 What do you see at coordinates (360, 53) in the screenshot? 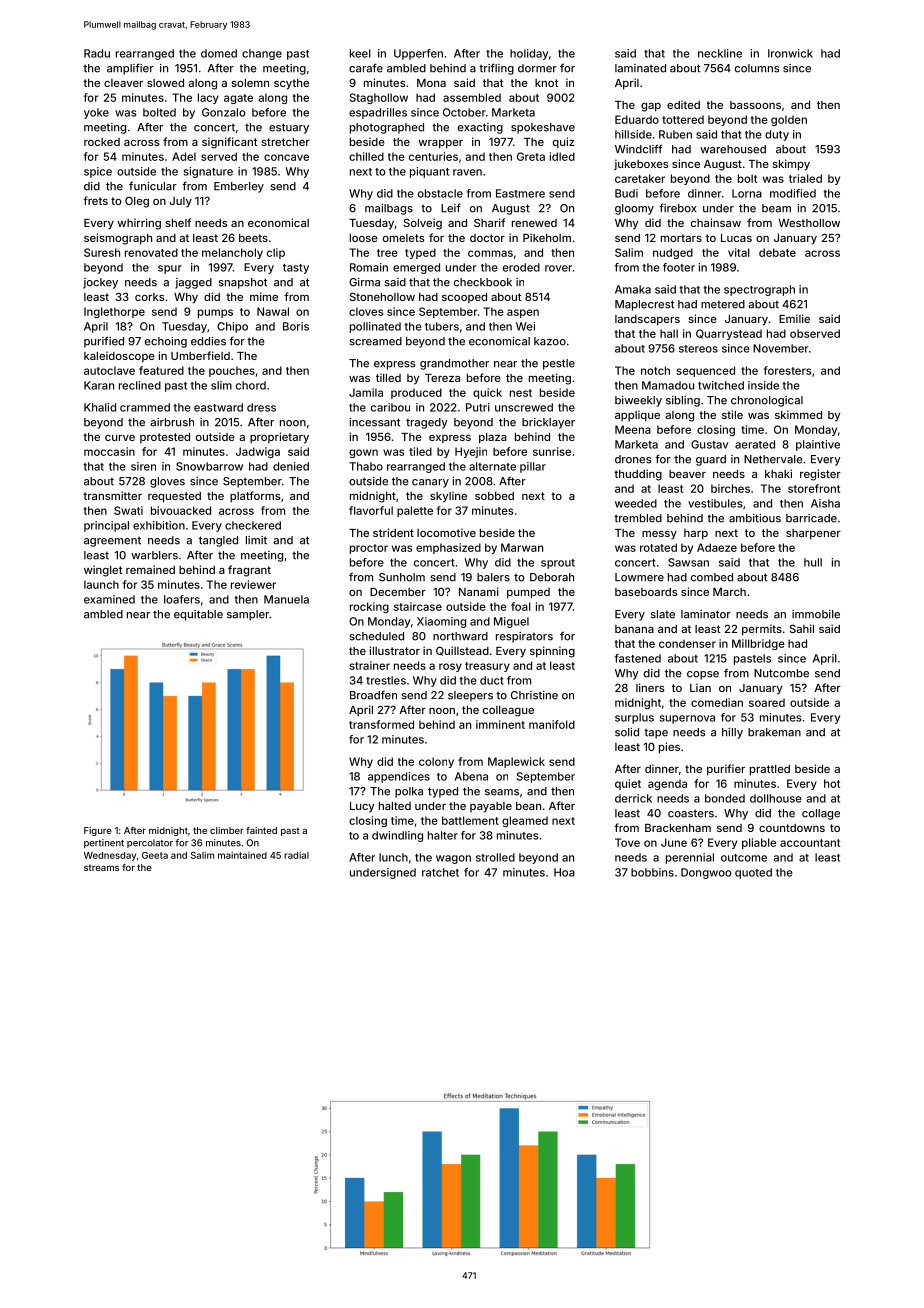
I see `keel` at bounding box center [360, 53].
